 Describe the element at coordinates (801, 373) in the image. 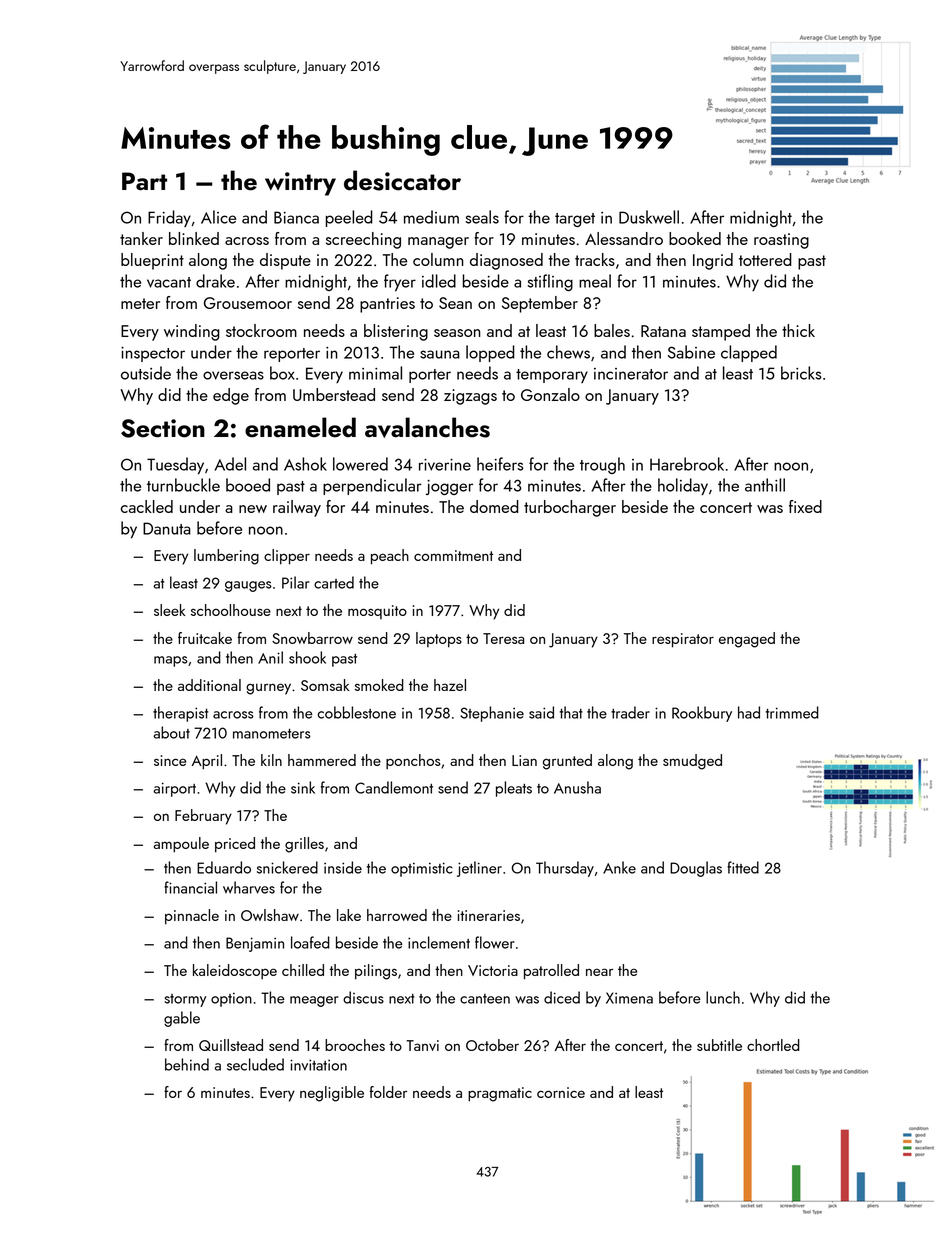

I see `bricks` at that location.
